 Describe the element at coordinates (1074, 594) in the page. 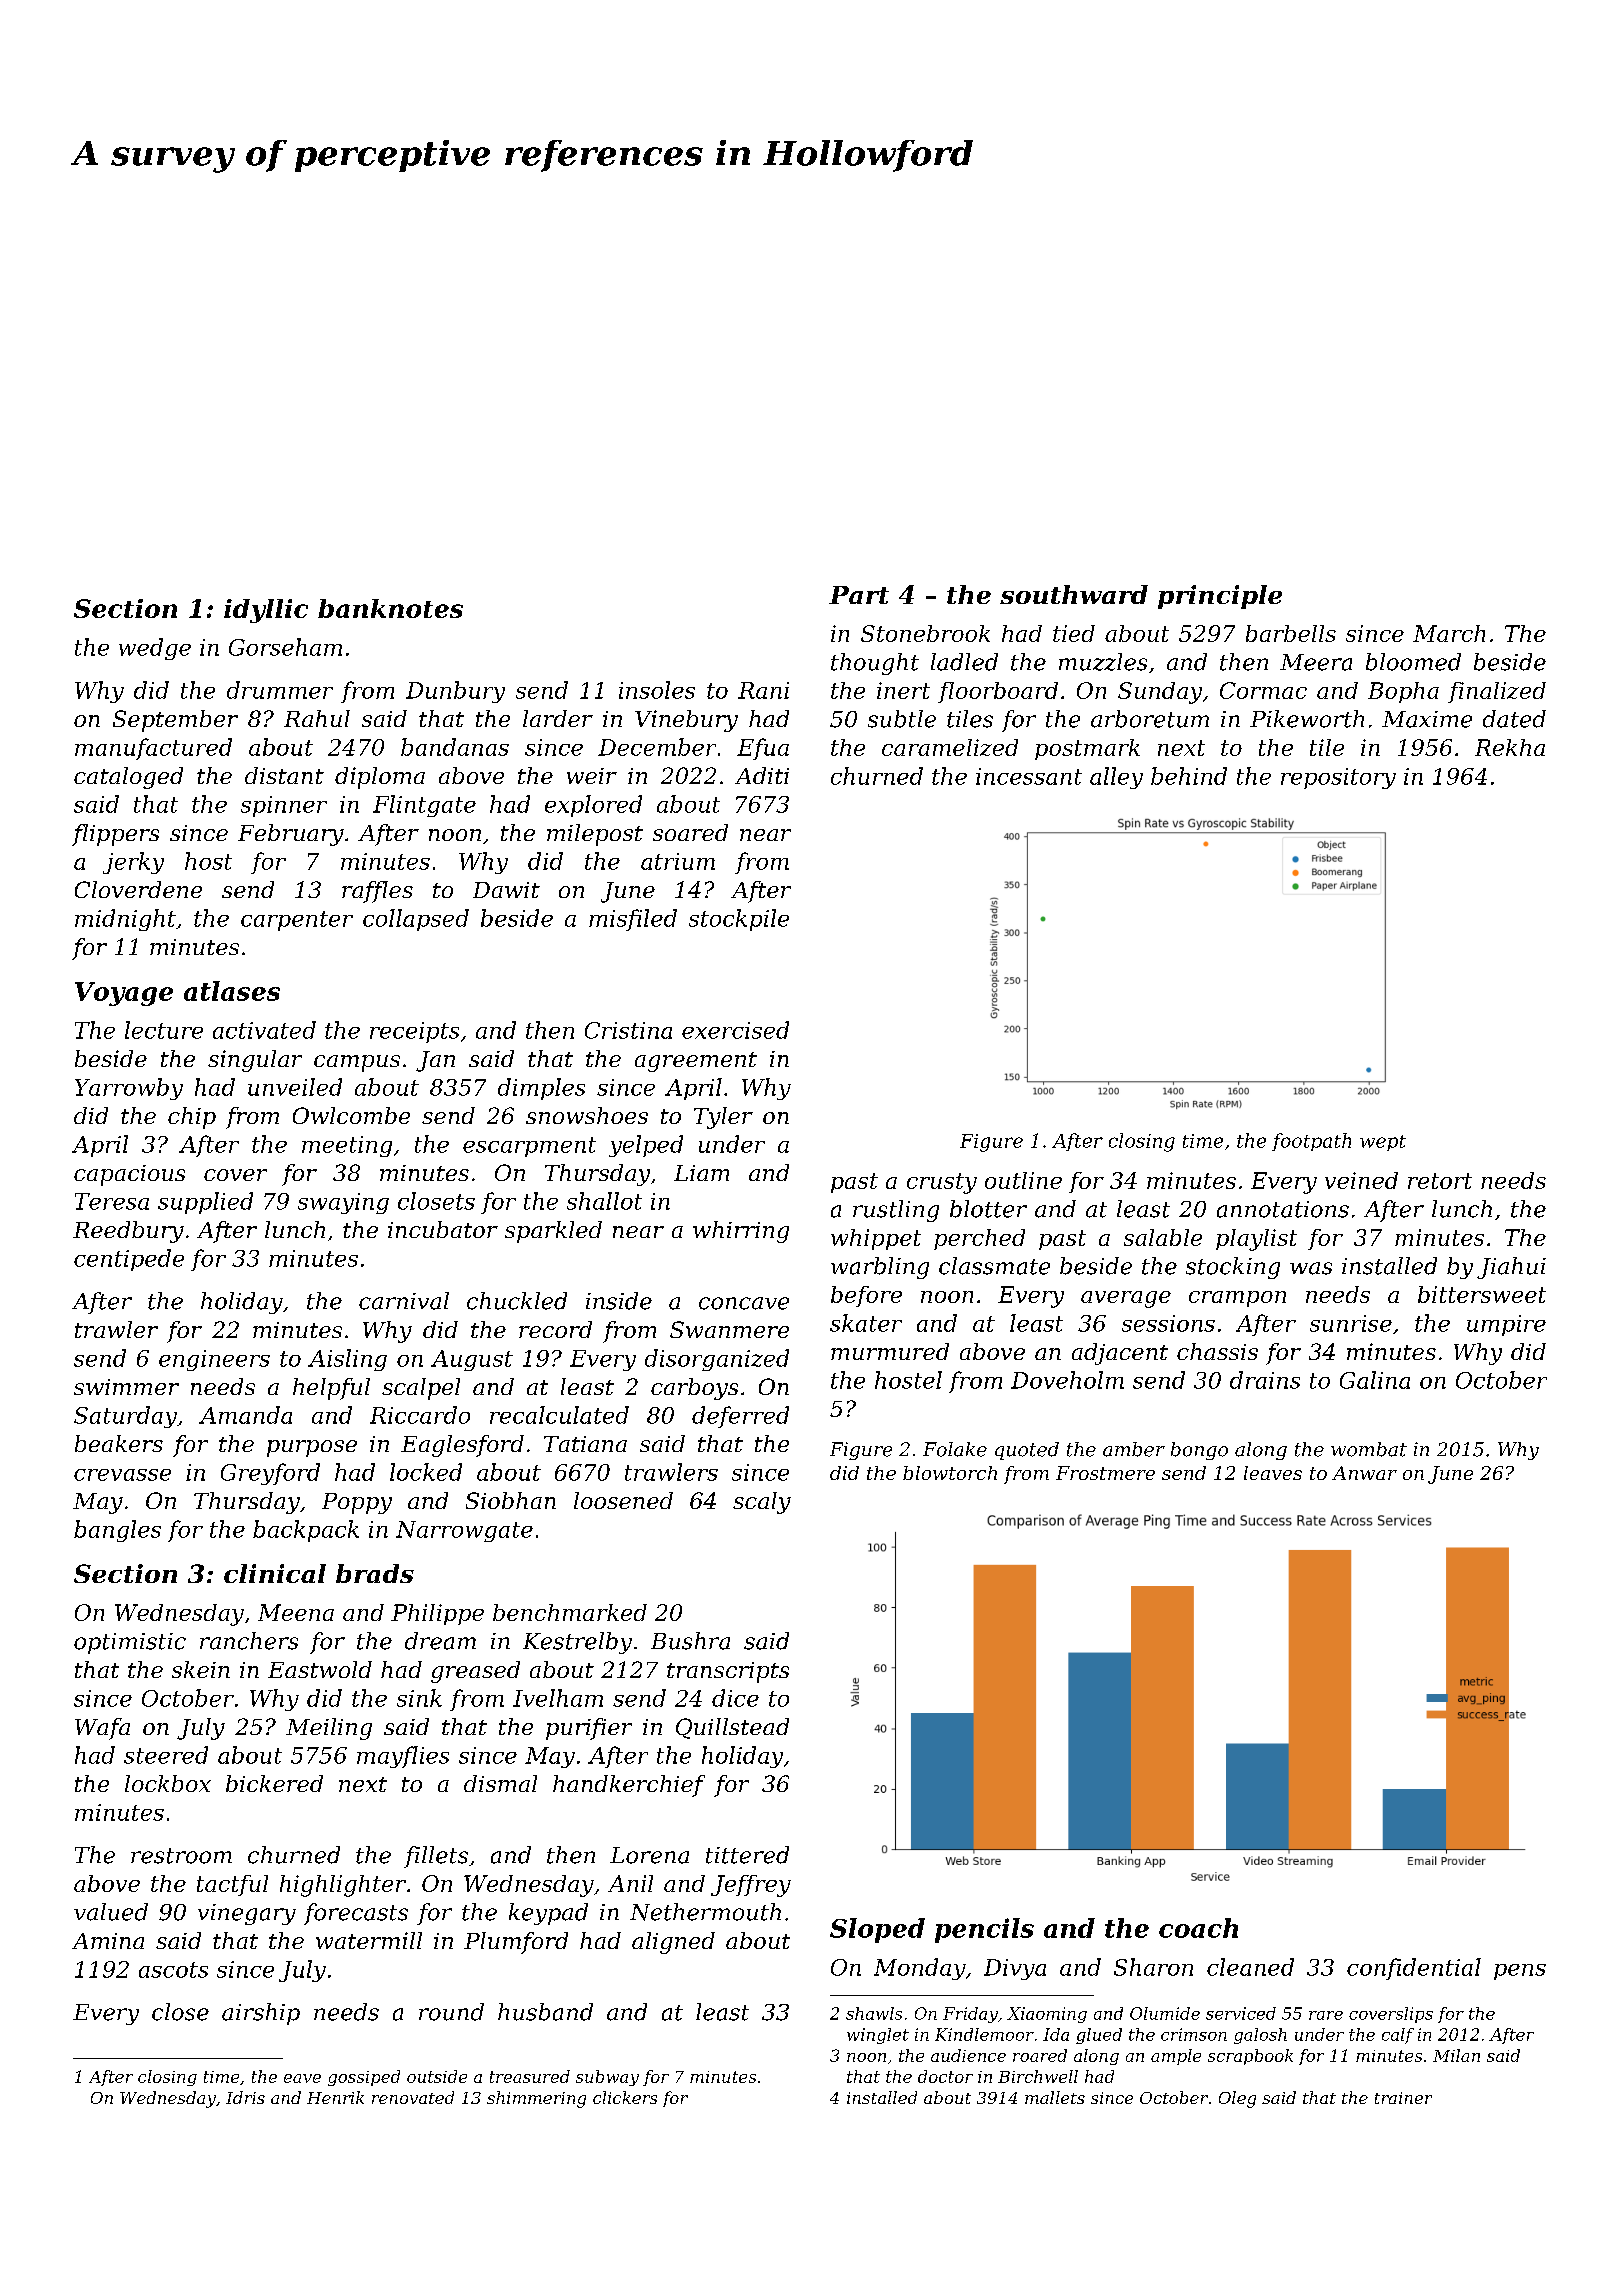

I see `southward` at that location.
